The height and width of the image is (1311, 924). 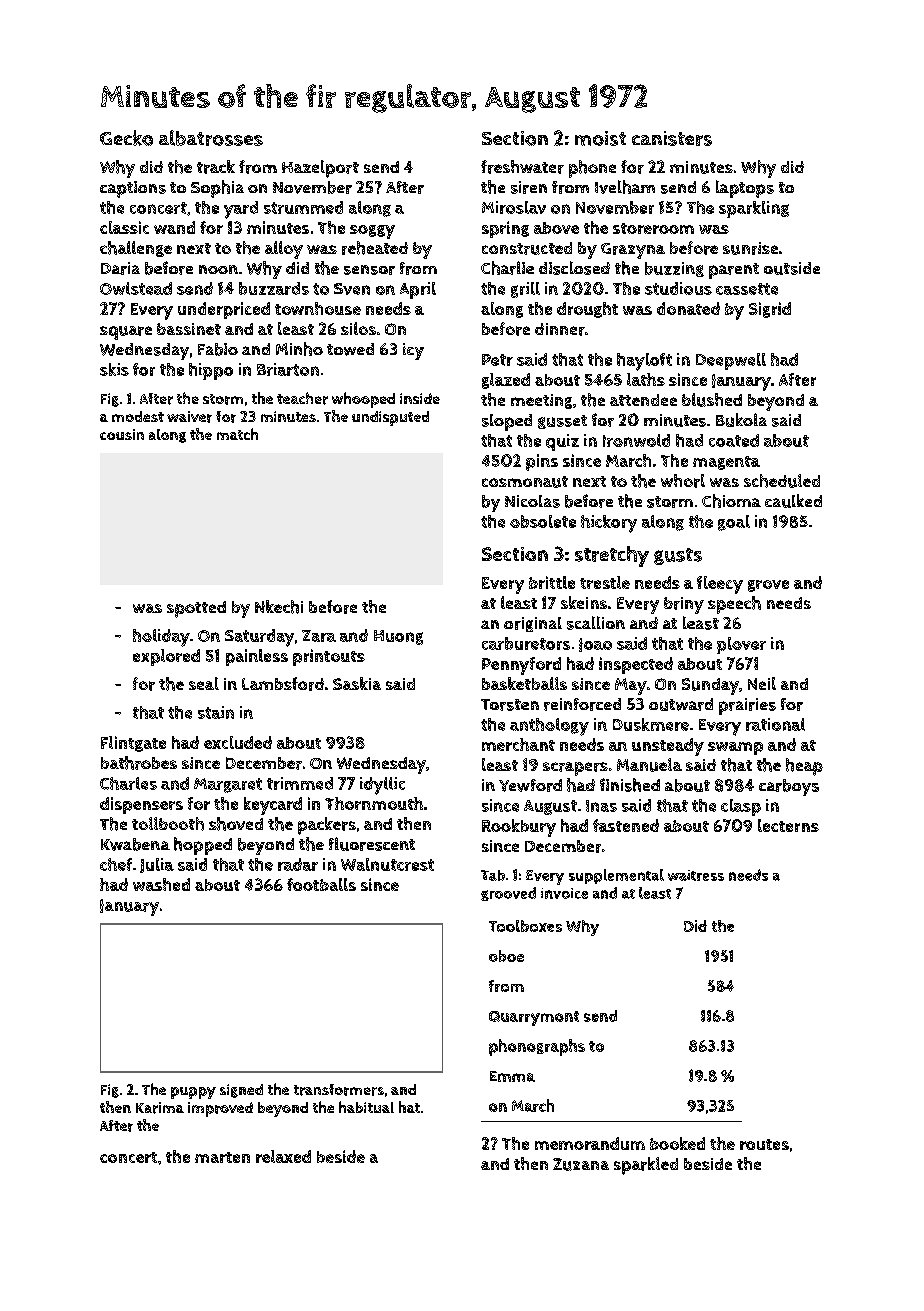 I want to click on memorandum, so click(x=590, y=1143).
